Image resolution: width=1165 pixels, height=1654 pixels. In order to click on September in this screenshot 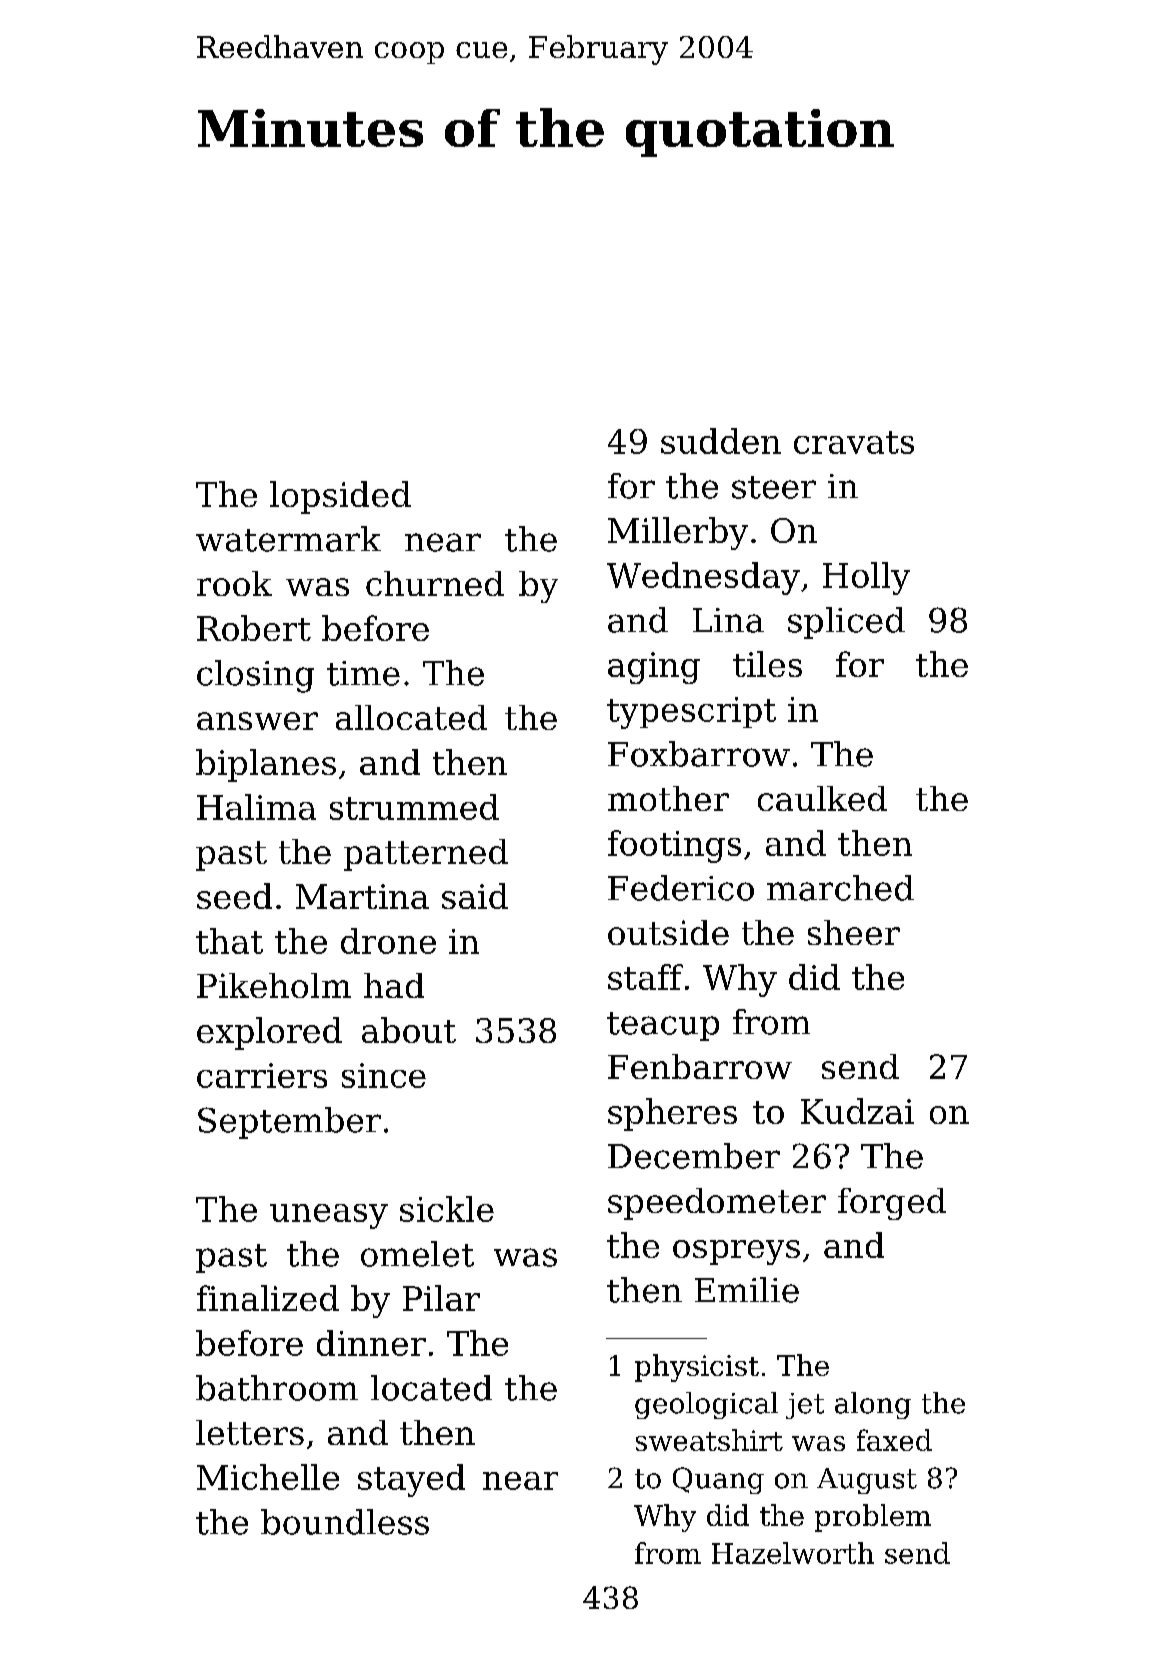, I will do `click(289, 1123)`.
